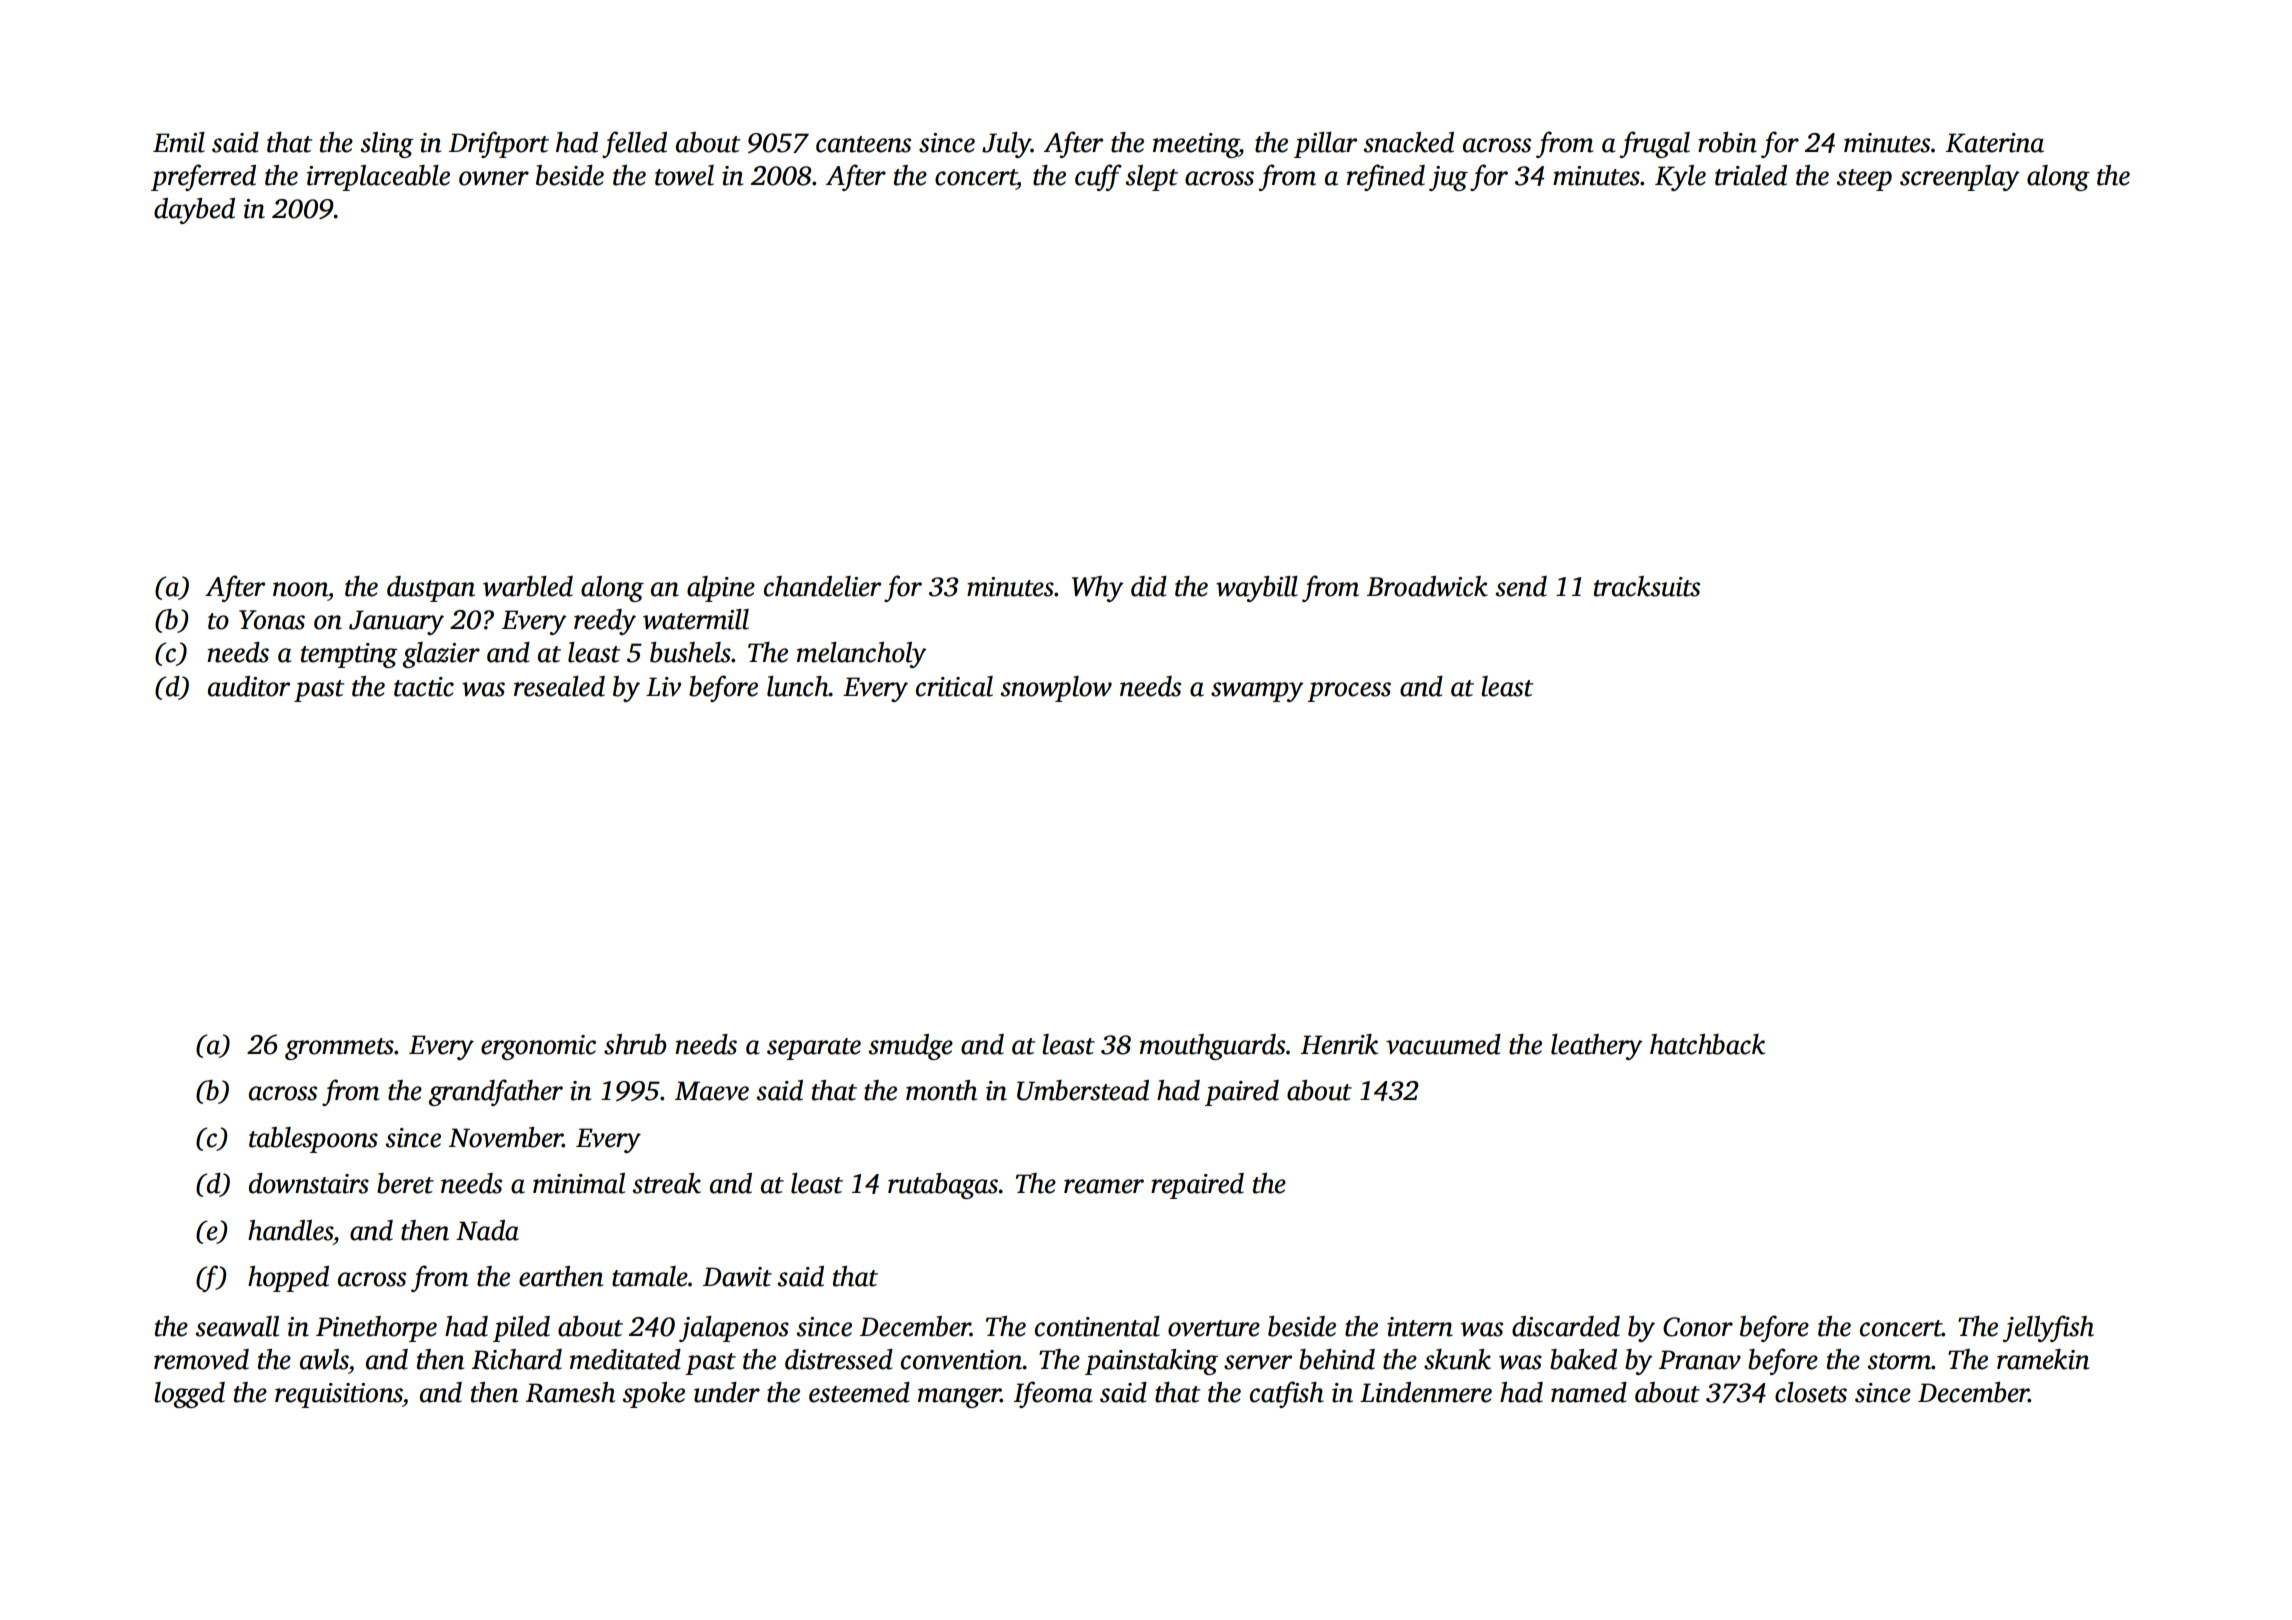 This page has height=1620, width=2292. I want to click on Katerina, so click(1995, 143).
